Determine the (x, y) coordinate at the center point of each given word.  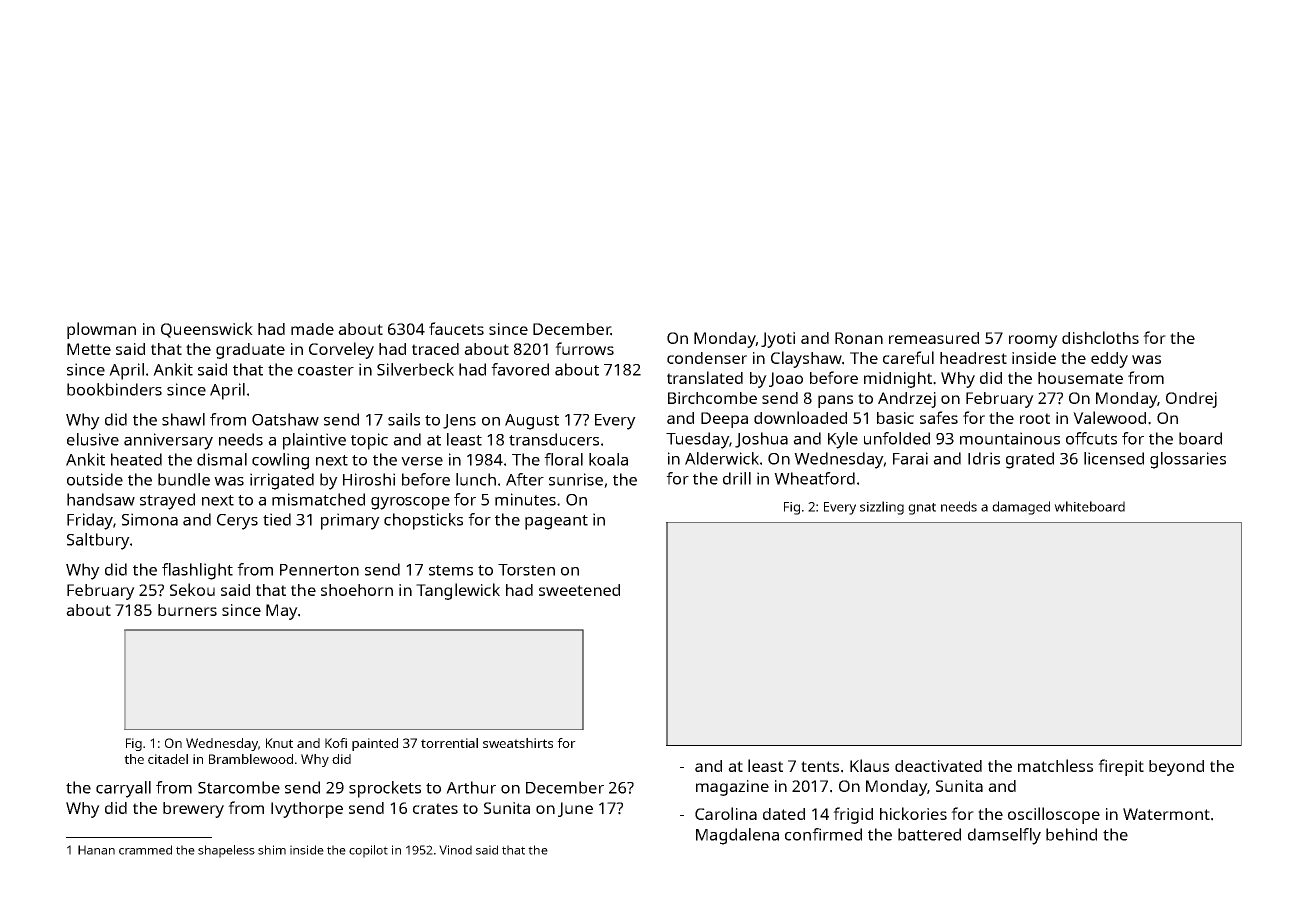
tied (277, 519)
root (1035, 418)
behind (1071, 834)
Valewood (1109, 417)
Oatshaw (285, 419)
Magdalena (737, 836)
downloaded (800, 417)
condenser (707, 358)
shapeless (226, 851)
